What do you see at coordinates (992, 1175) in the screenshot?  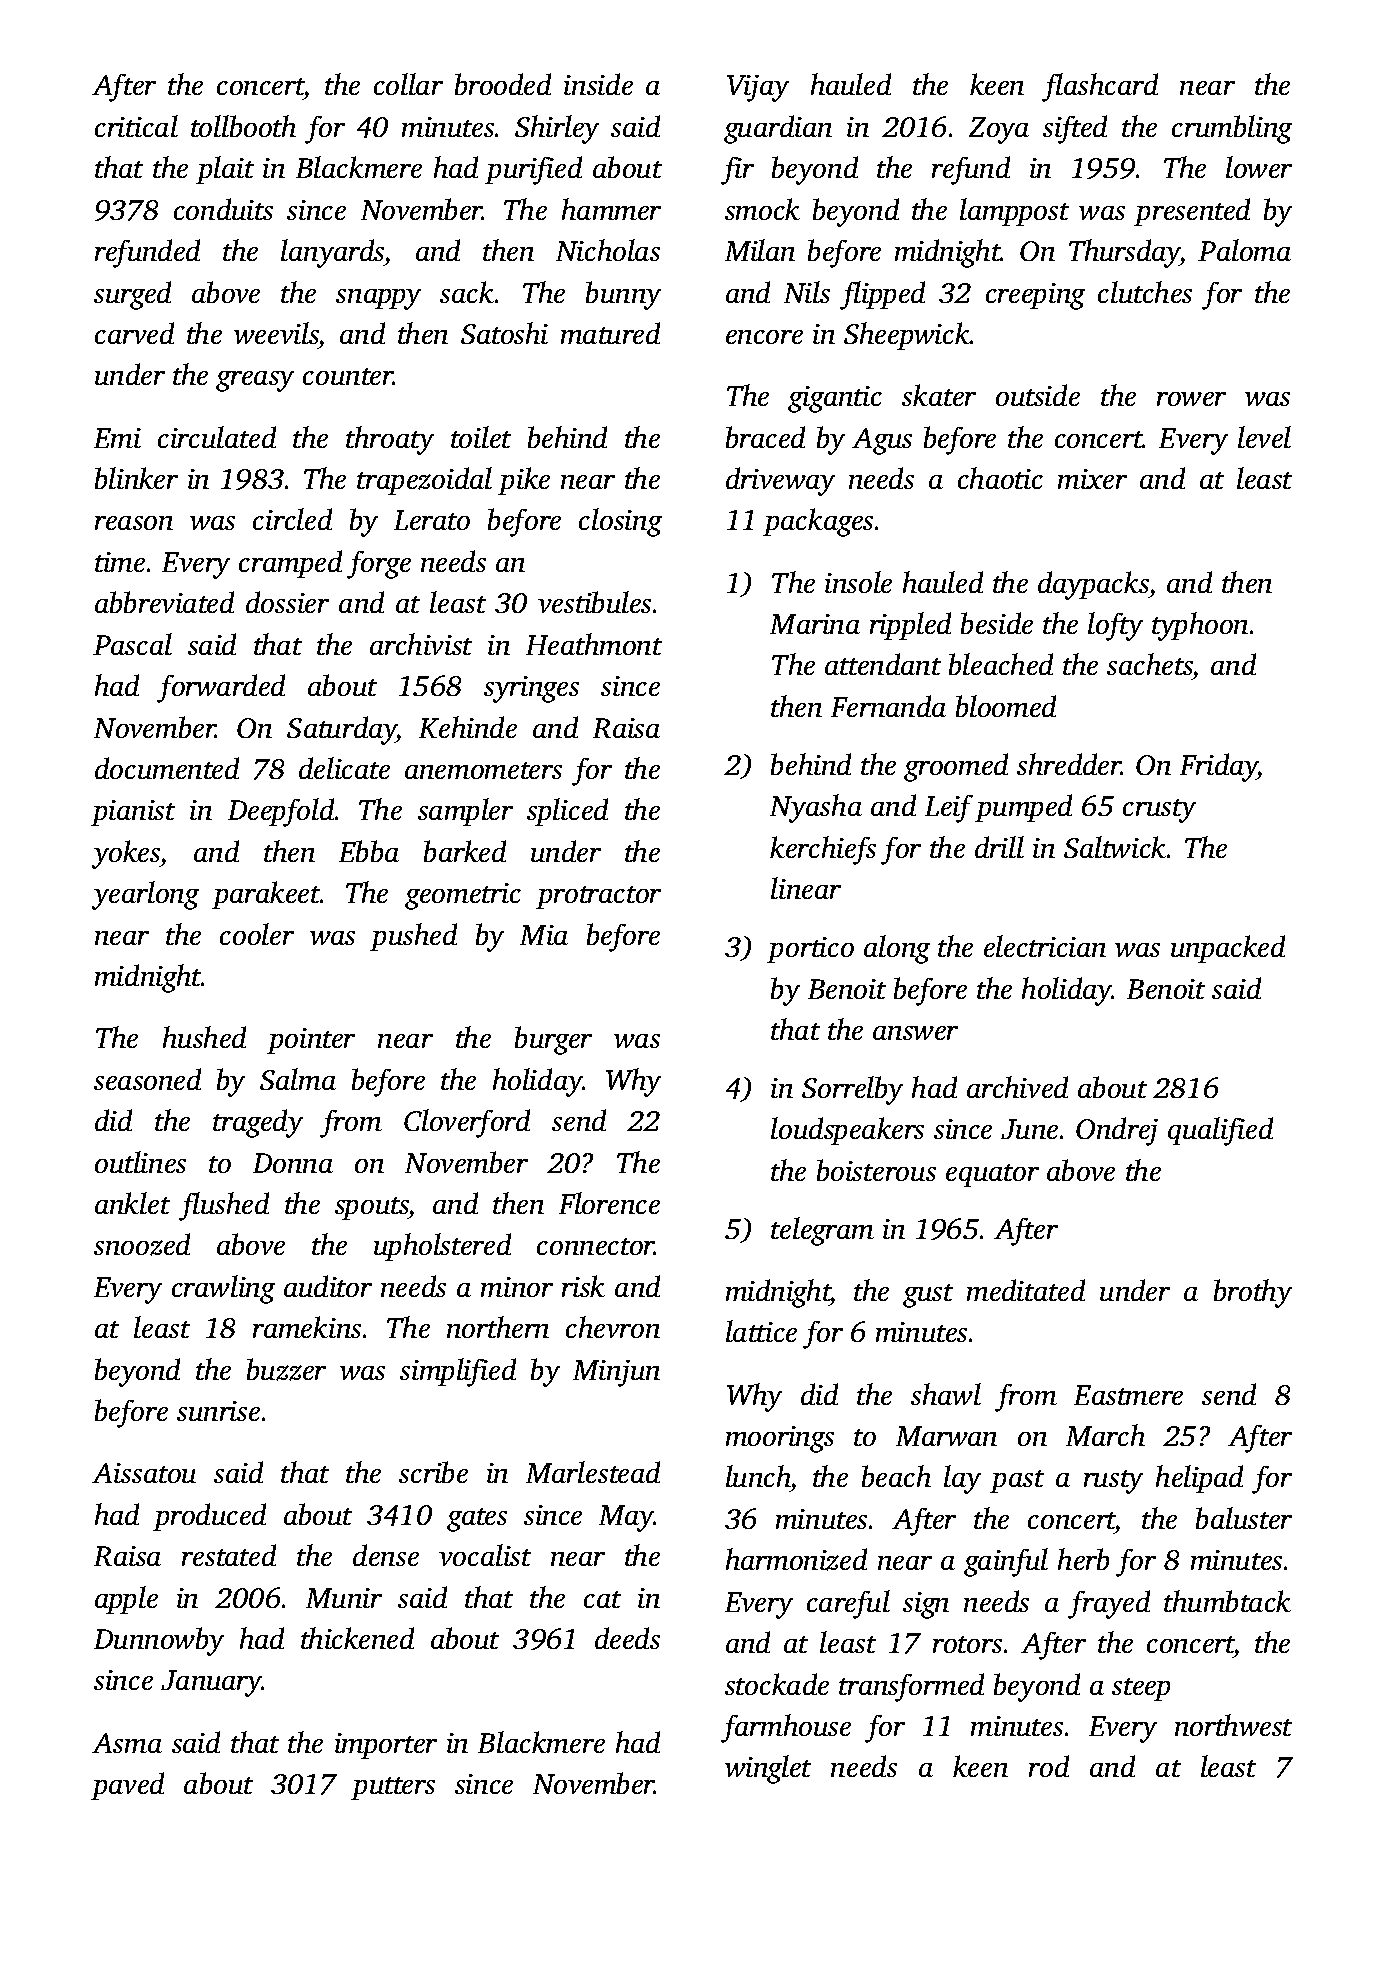 I see `equator` at bounding box center [992, 1175].
